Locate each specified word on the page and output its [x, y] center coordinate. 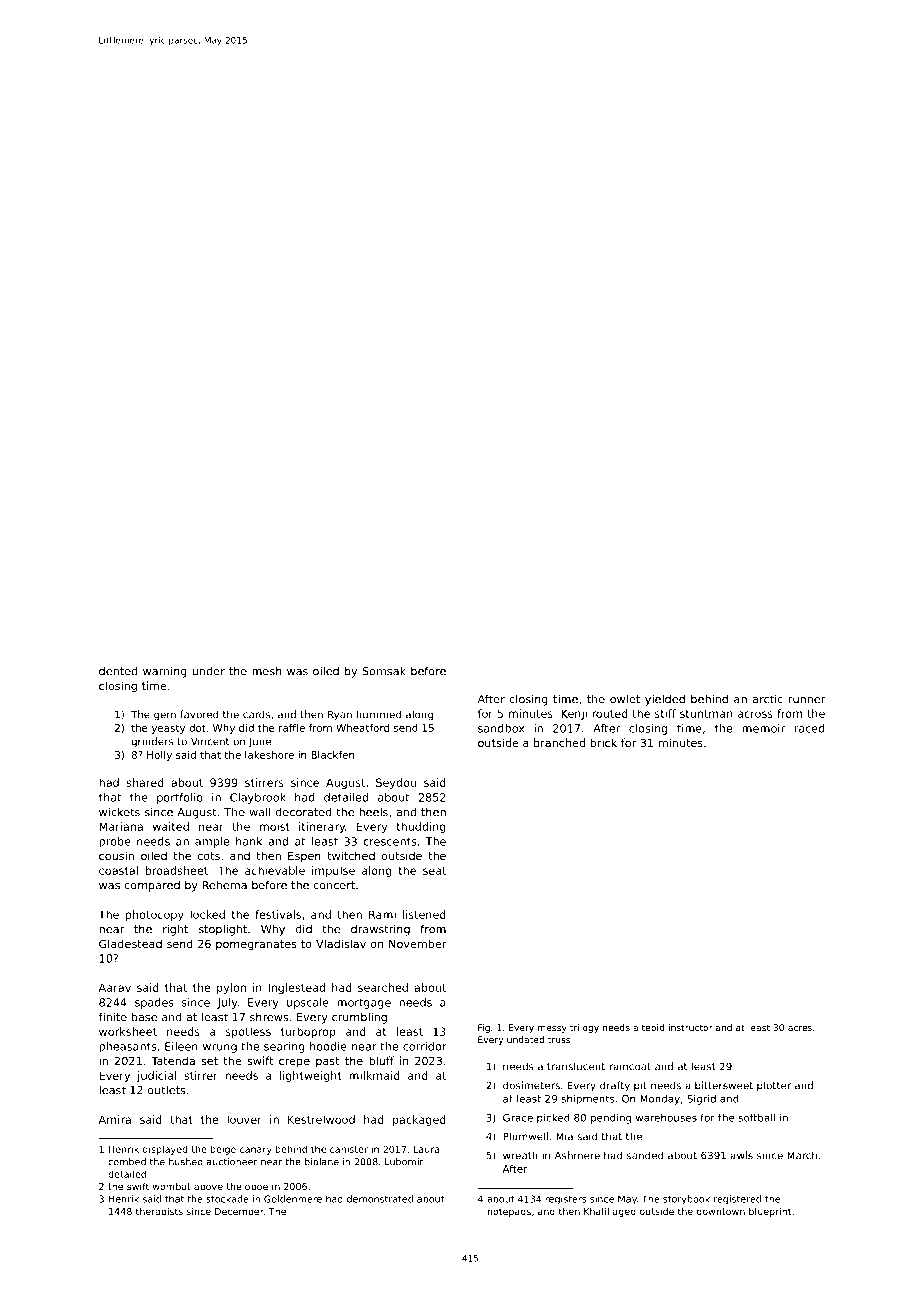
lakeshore [269, 755]
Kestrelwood [321, 1119]
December [239, 1211]
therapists [159, 1212]
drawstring [380, 930]
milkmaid [374, 1075]
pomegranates [256, 945]
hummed [378, 714]
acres [800, 1028]
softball [756, 1117]
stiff [665, 713]
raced [810, 728]
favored [199, 714]
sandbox [501, 728]
